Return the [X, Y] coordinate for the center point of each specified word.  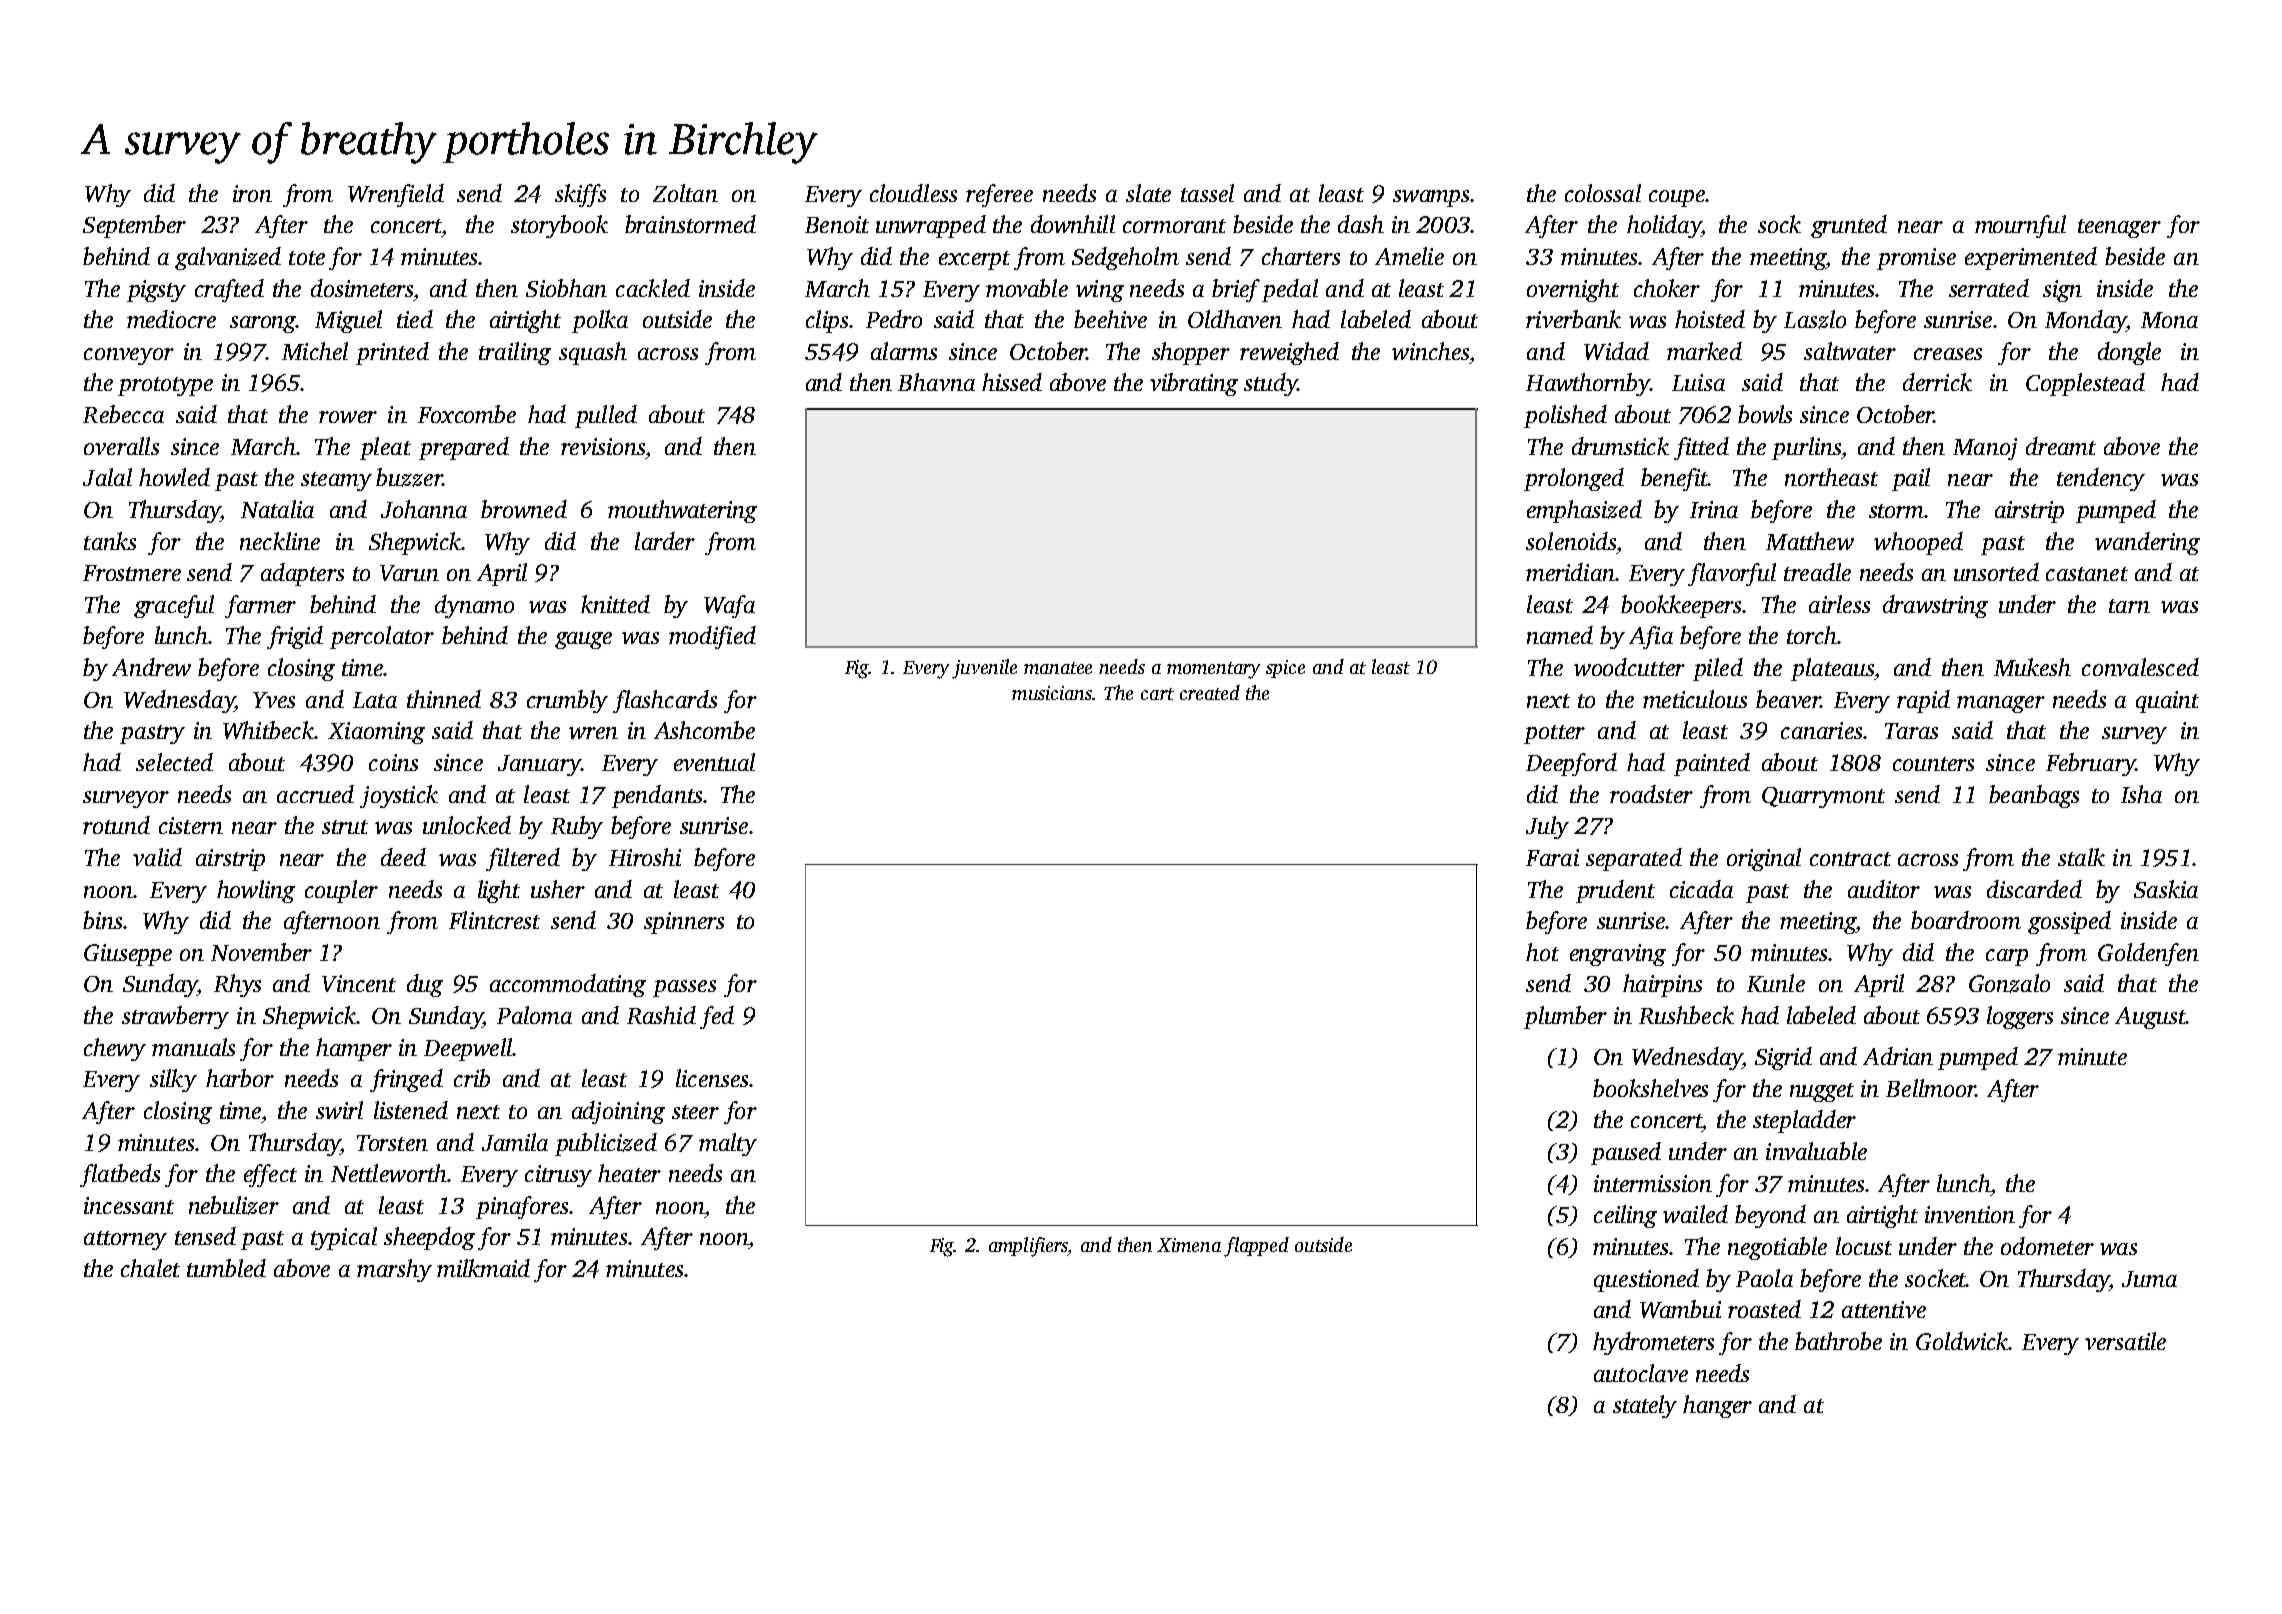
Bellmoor [1931, 1088]
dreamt [2061, 446]
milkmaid [483, 1268]
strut [345, 827]
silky [173, 1080]
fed [717, 1017]
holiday [1664, 226]
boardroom [1966, 920]
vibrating [1194, 384]
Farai [1552, 857]
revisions [603, 446]
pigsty [156, 291]
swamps [1431, 198]
